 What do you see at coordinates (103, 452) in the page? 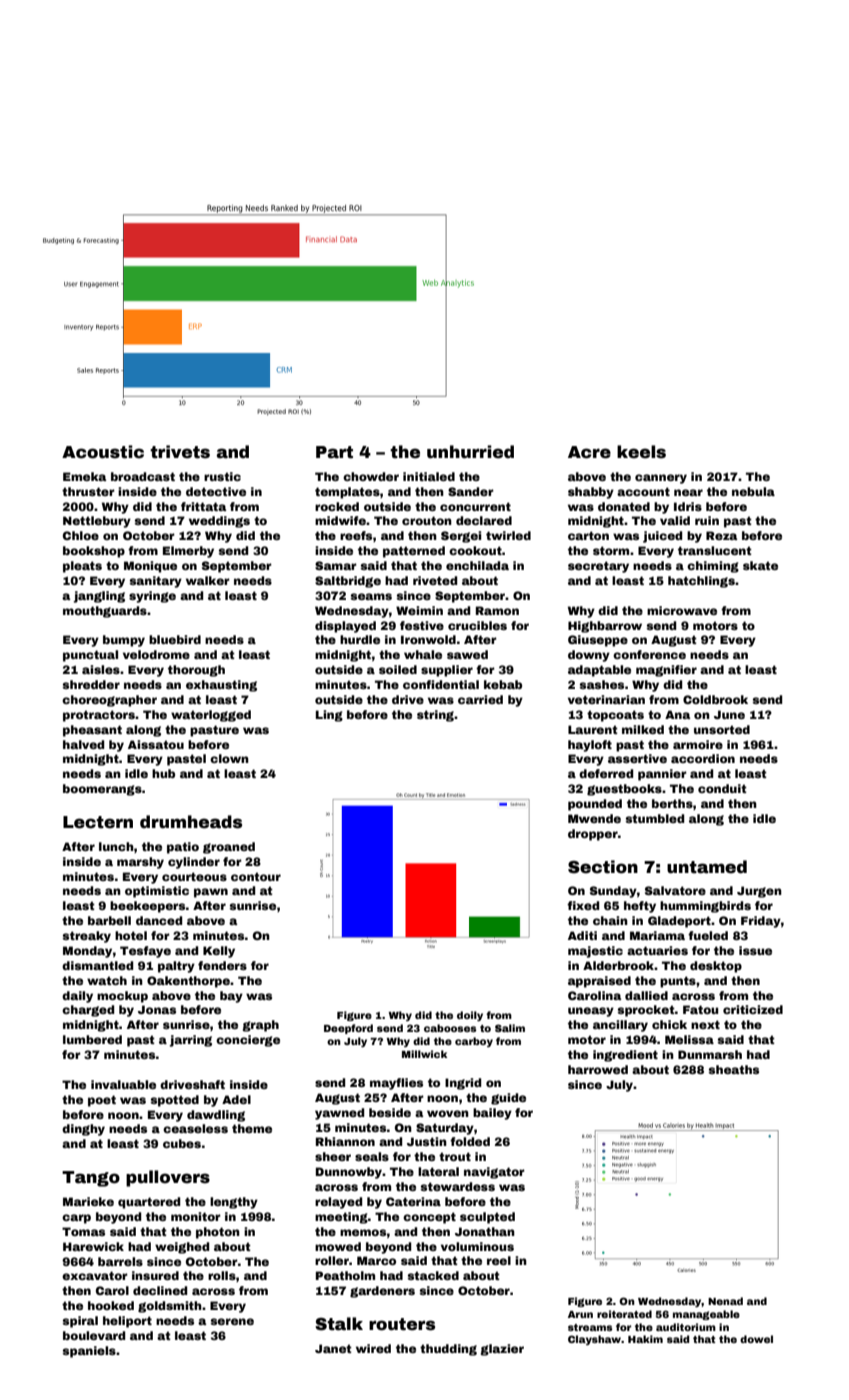
I see `Acoustic` at bounding box center [103, 452].
